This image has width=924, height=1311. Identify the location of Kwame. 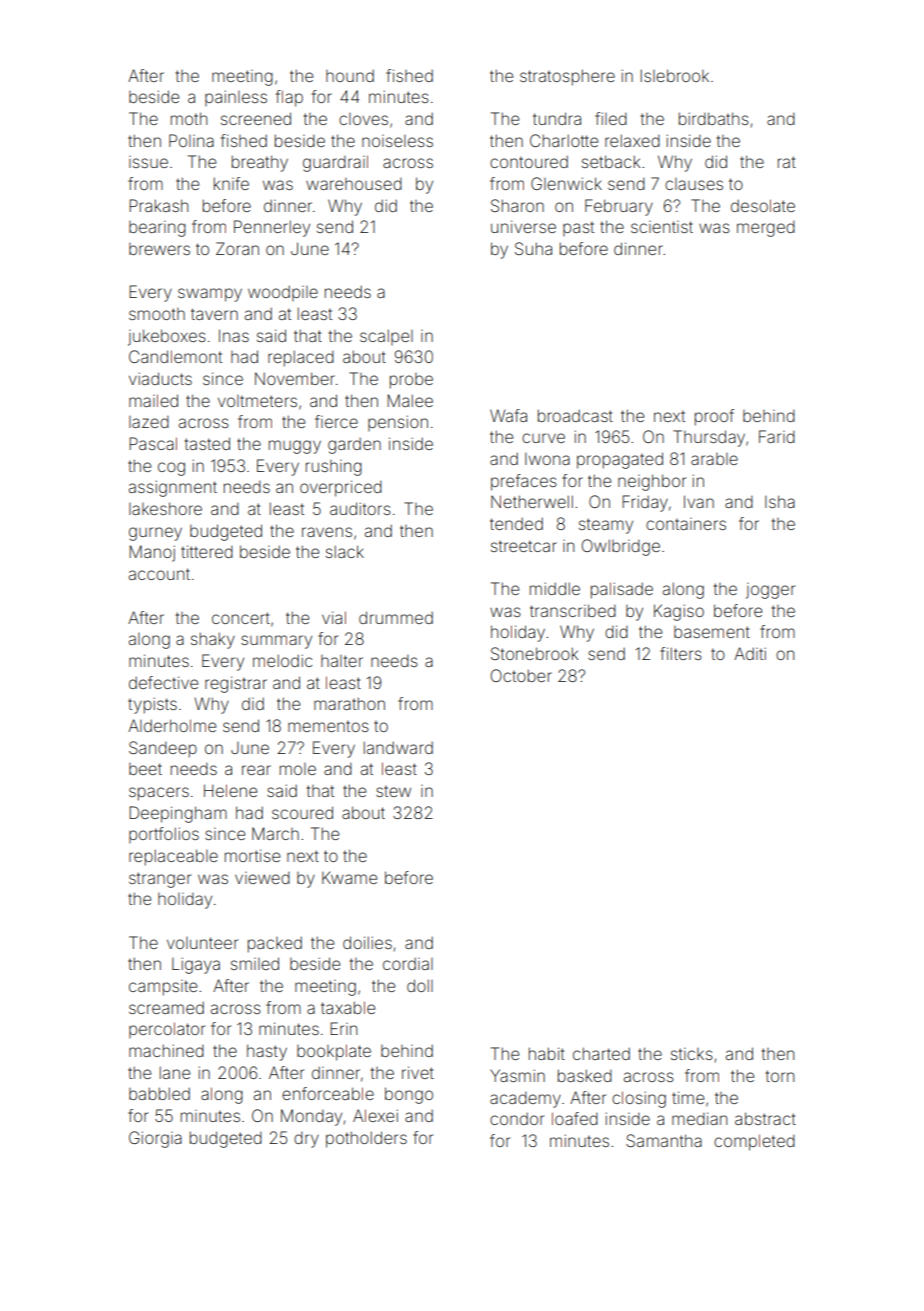
(349, 877).
